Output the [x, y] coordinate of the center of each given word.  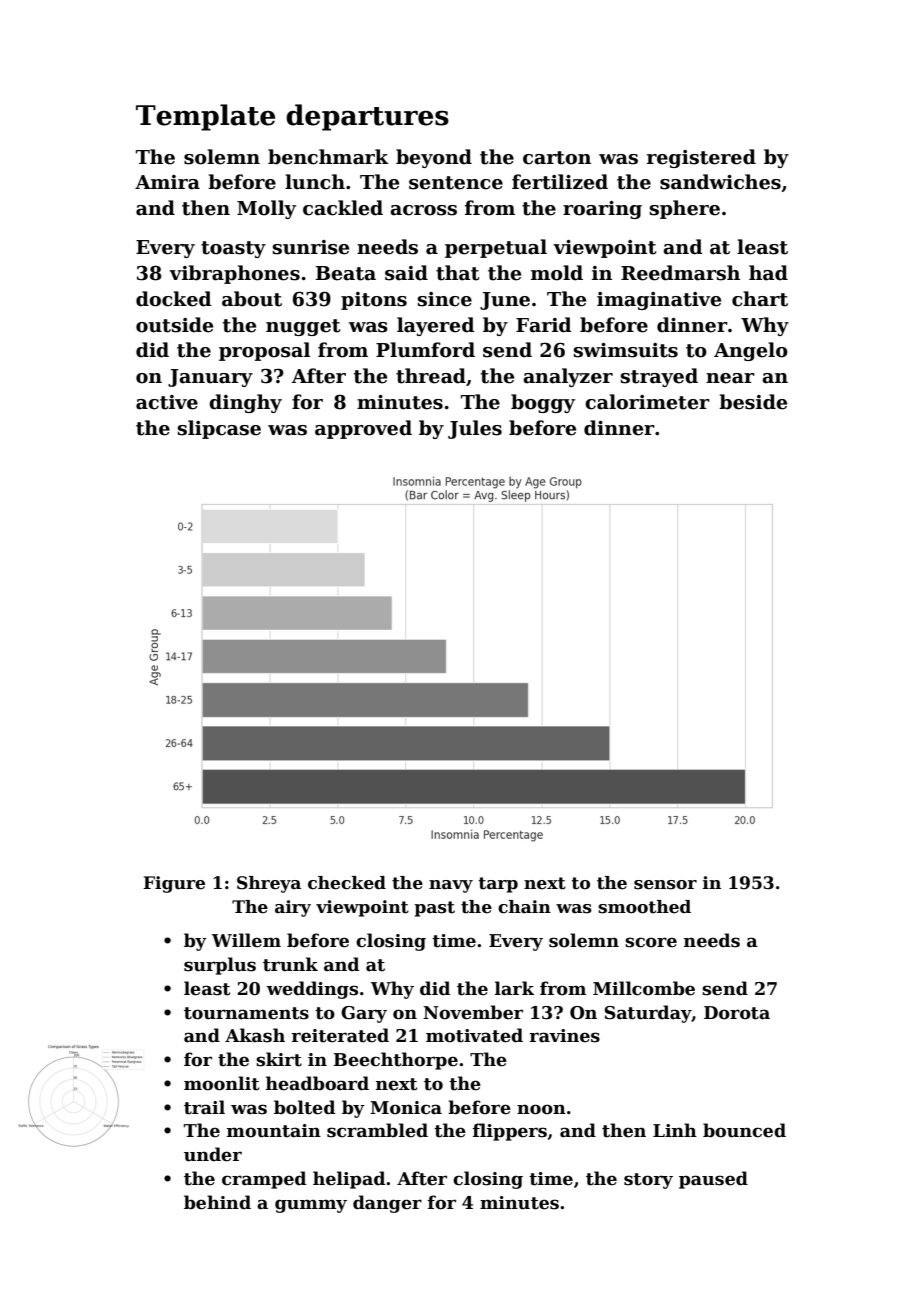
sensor [665, 885]
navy [451, 886]
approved [363, 429]
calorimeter [647, 402]
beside [753, 402]
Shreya [269, 884]
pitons [374, 301]
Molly [266, 209]
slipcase [219, 429]
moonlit [222, 1083]
